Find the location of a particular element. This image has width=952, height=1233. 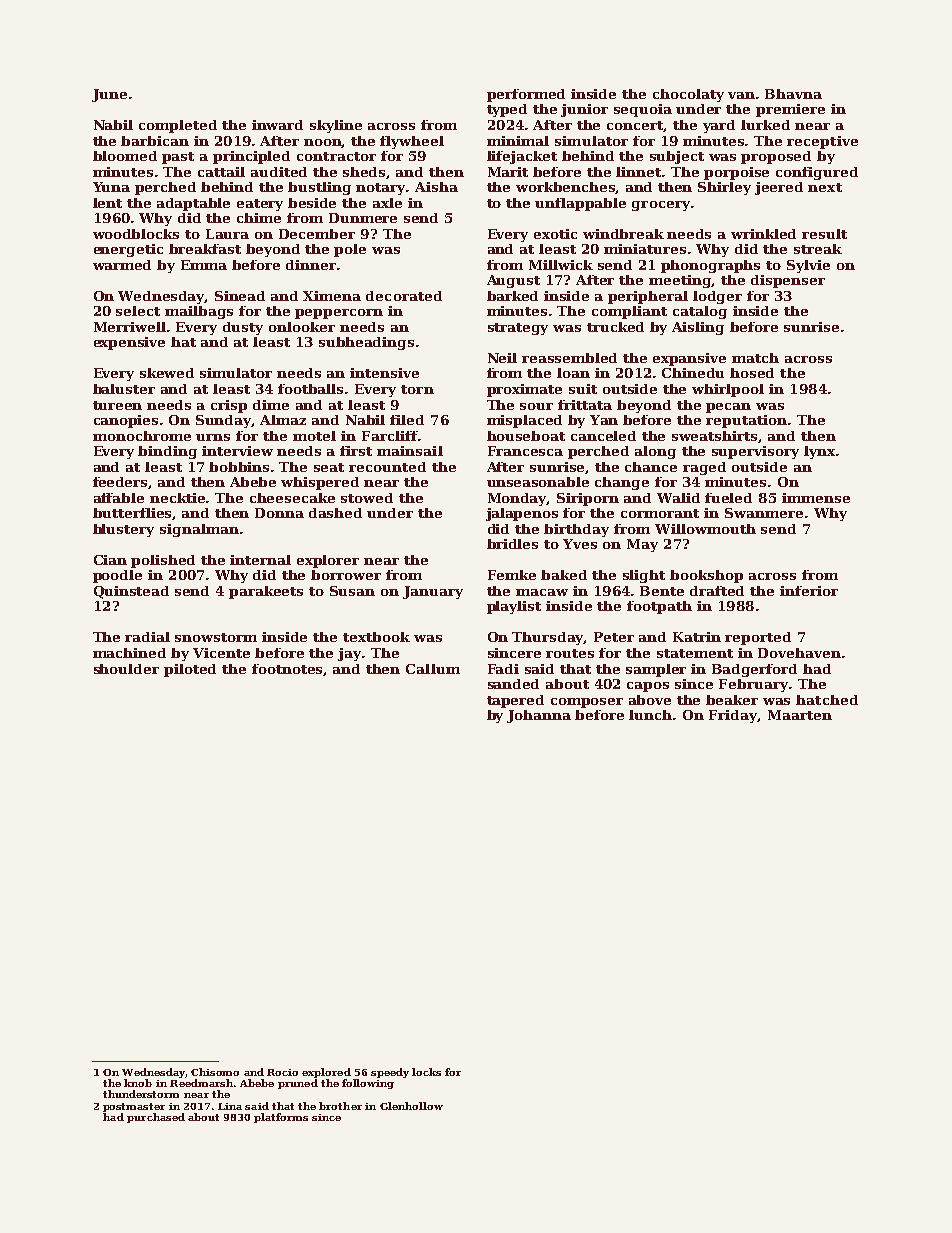

chocolaty is located at coordinates (688, 95).
